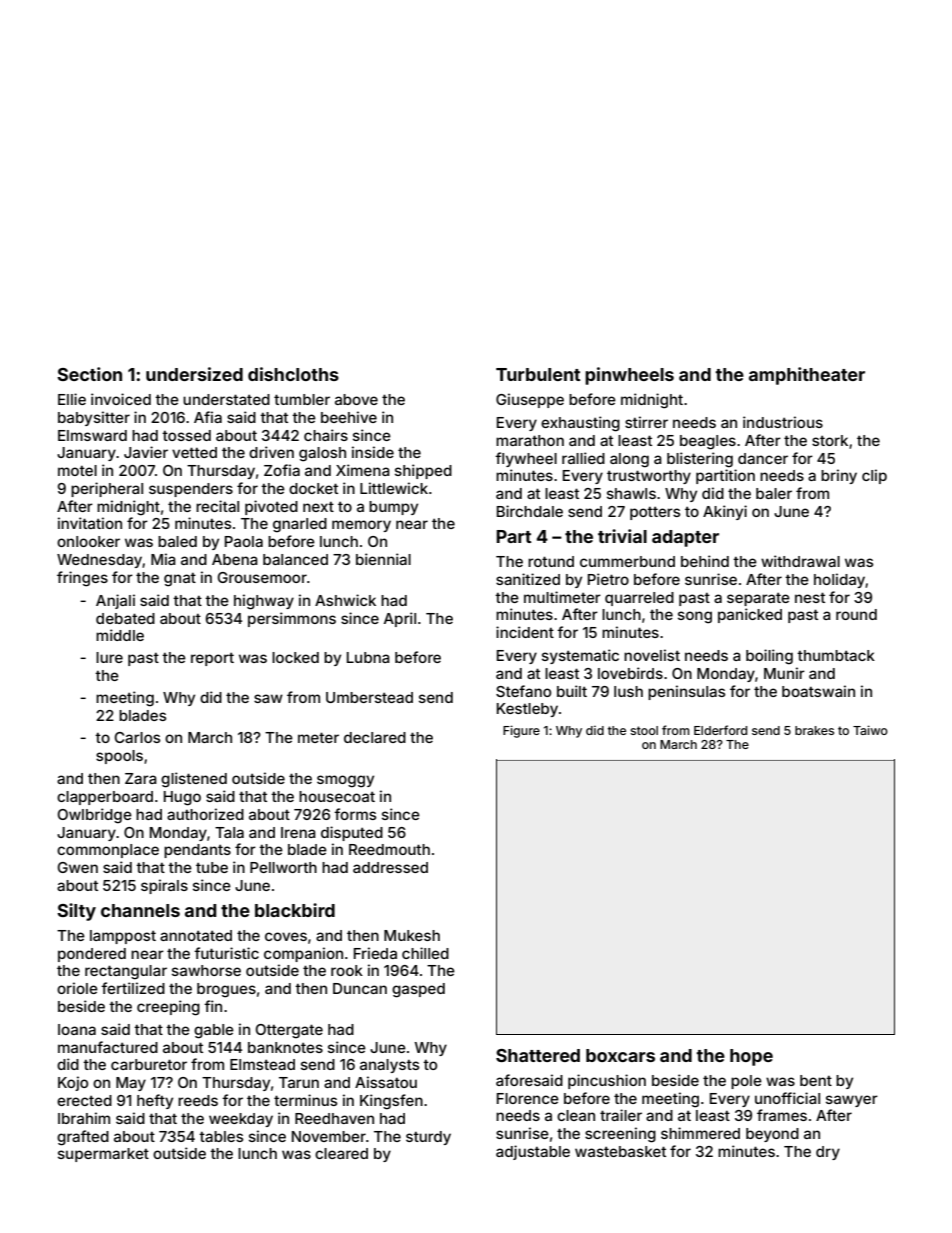 This image has width=952, height=1233. Describe the element at coordinates (423, 471) in the image. I see `shipped` at that location.
